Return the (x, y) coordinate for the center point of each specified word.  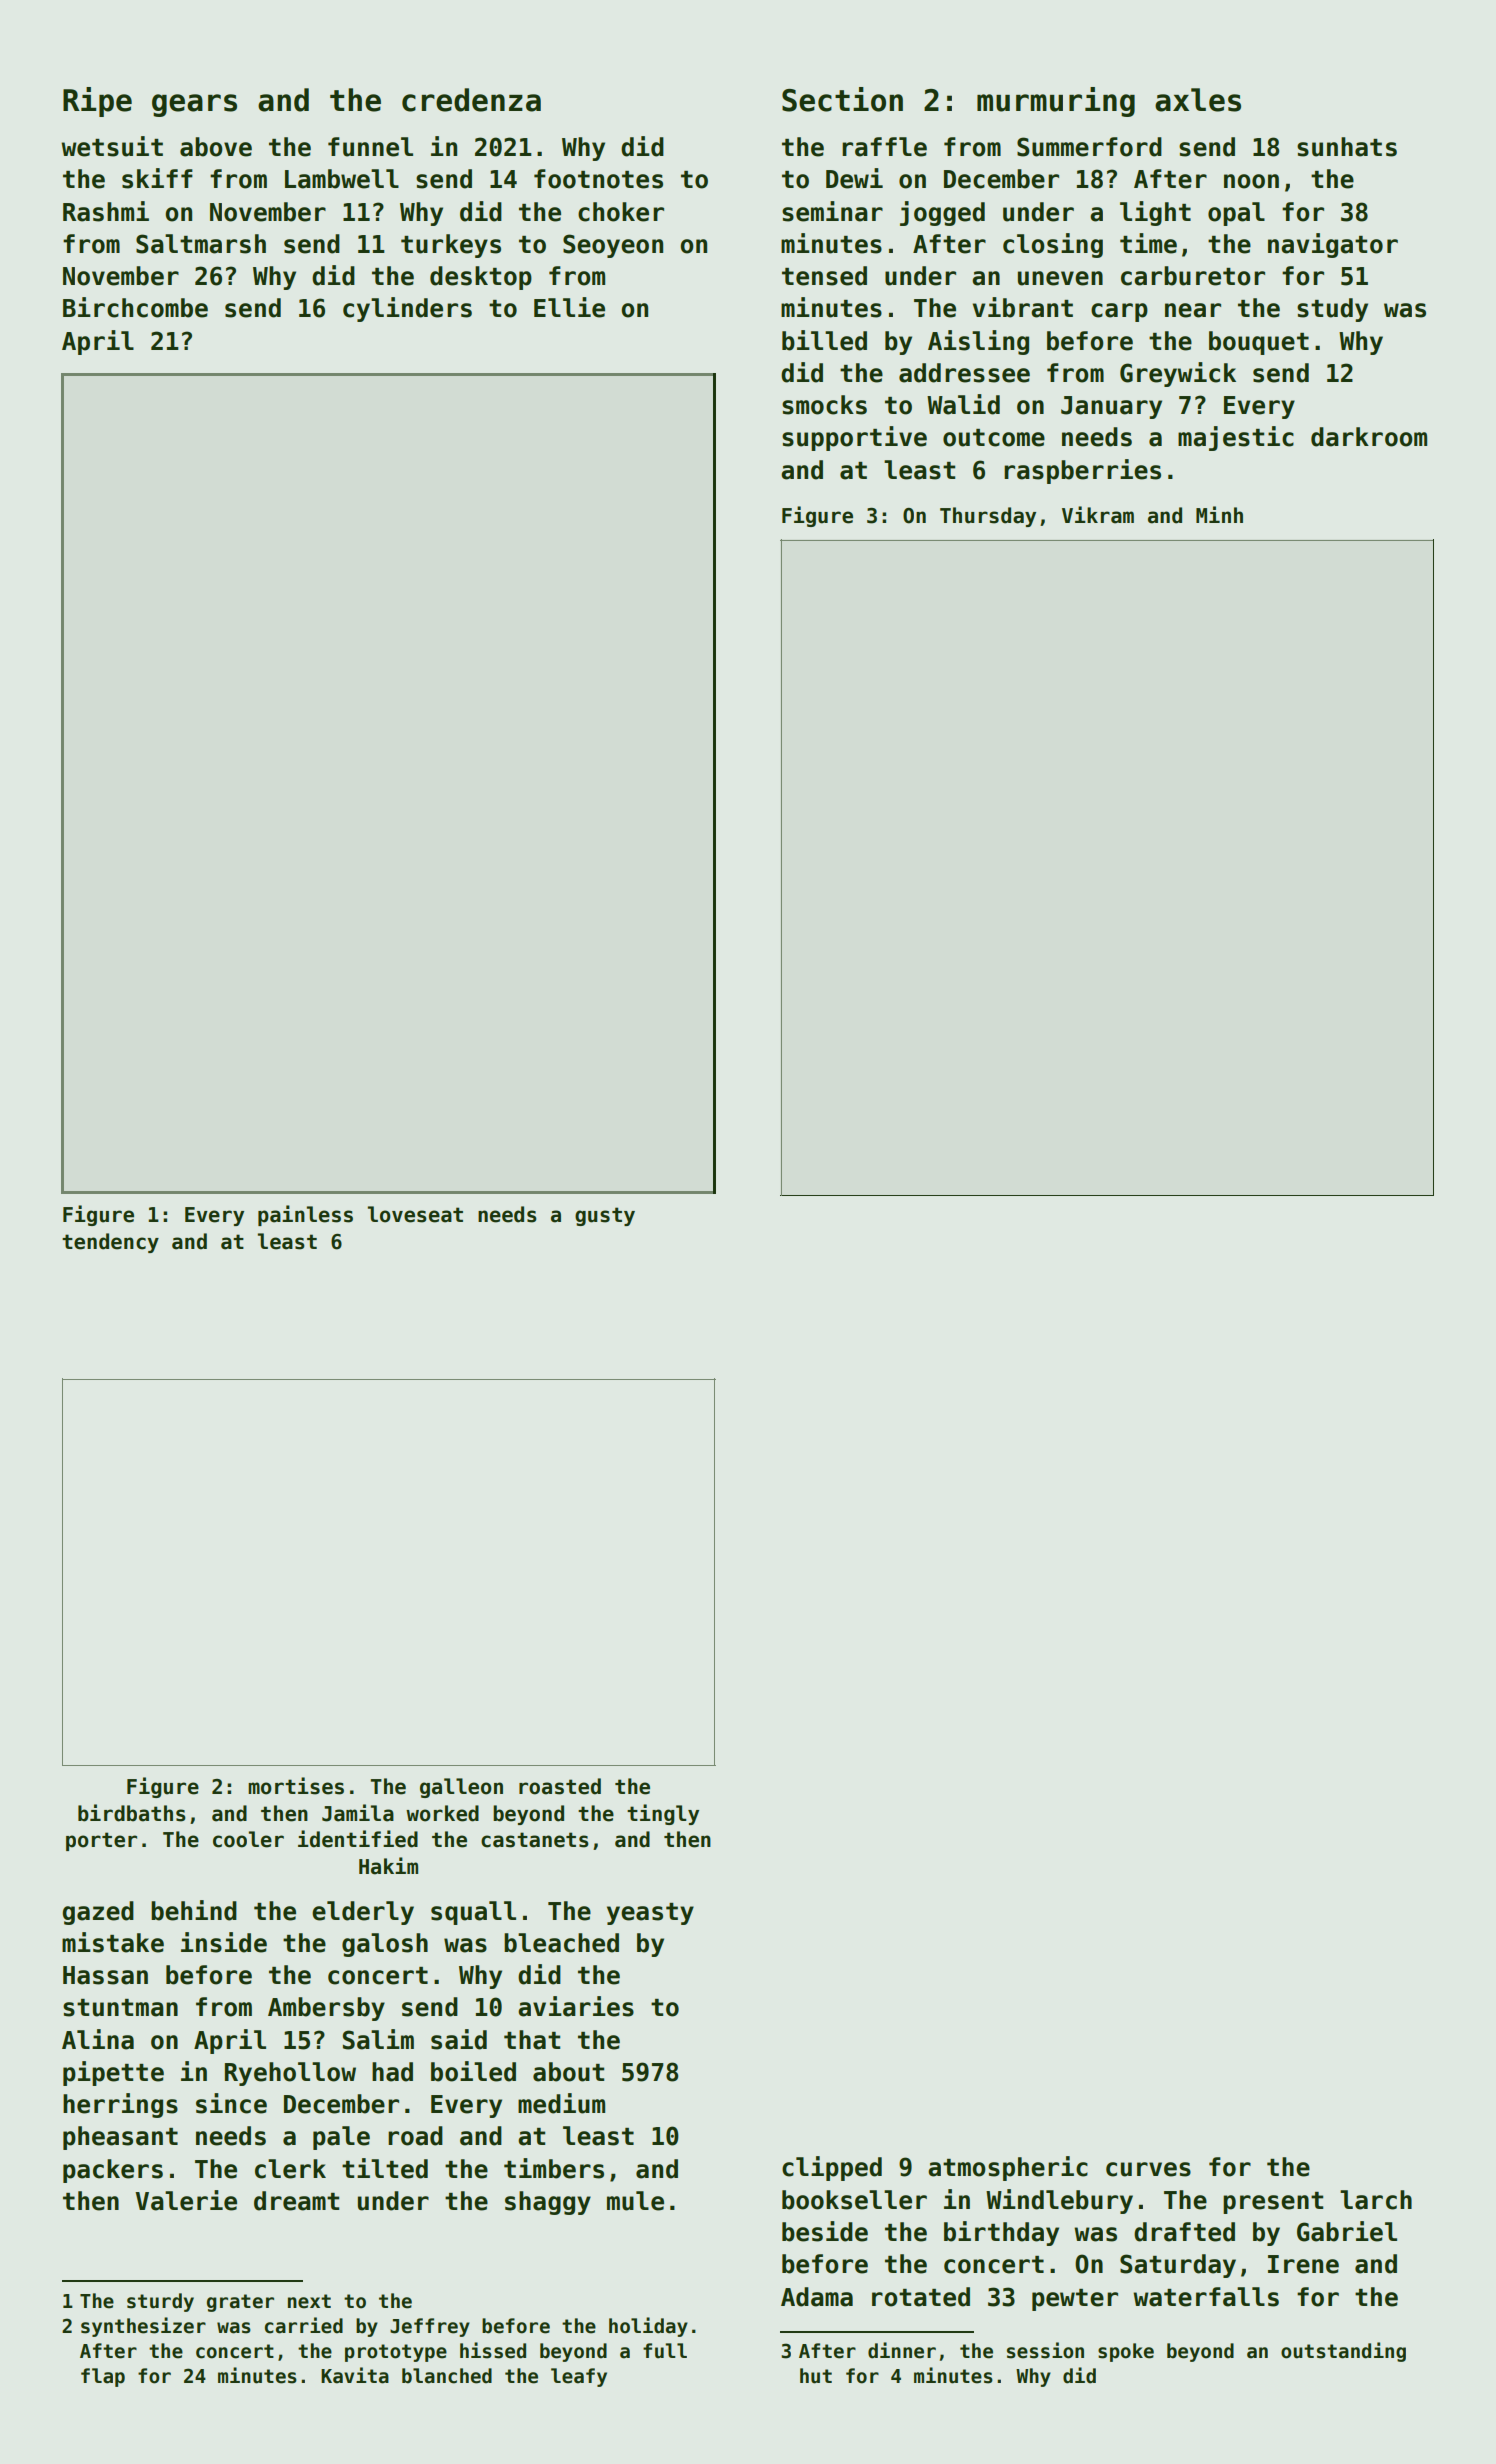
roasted (560, 1786)
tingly (663, 1814)
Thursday (988, 517)
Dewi (854, 178)
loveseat (415, 1214)
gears (194, 105)
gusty (605, 1216)
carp (1119, 312)
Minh (1219, 514)
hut (816, 2376)
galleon (461, 1788)
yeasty (650, 1914)
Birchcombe (135, 307)
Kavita (355, 2375)
